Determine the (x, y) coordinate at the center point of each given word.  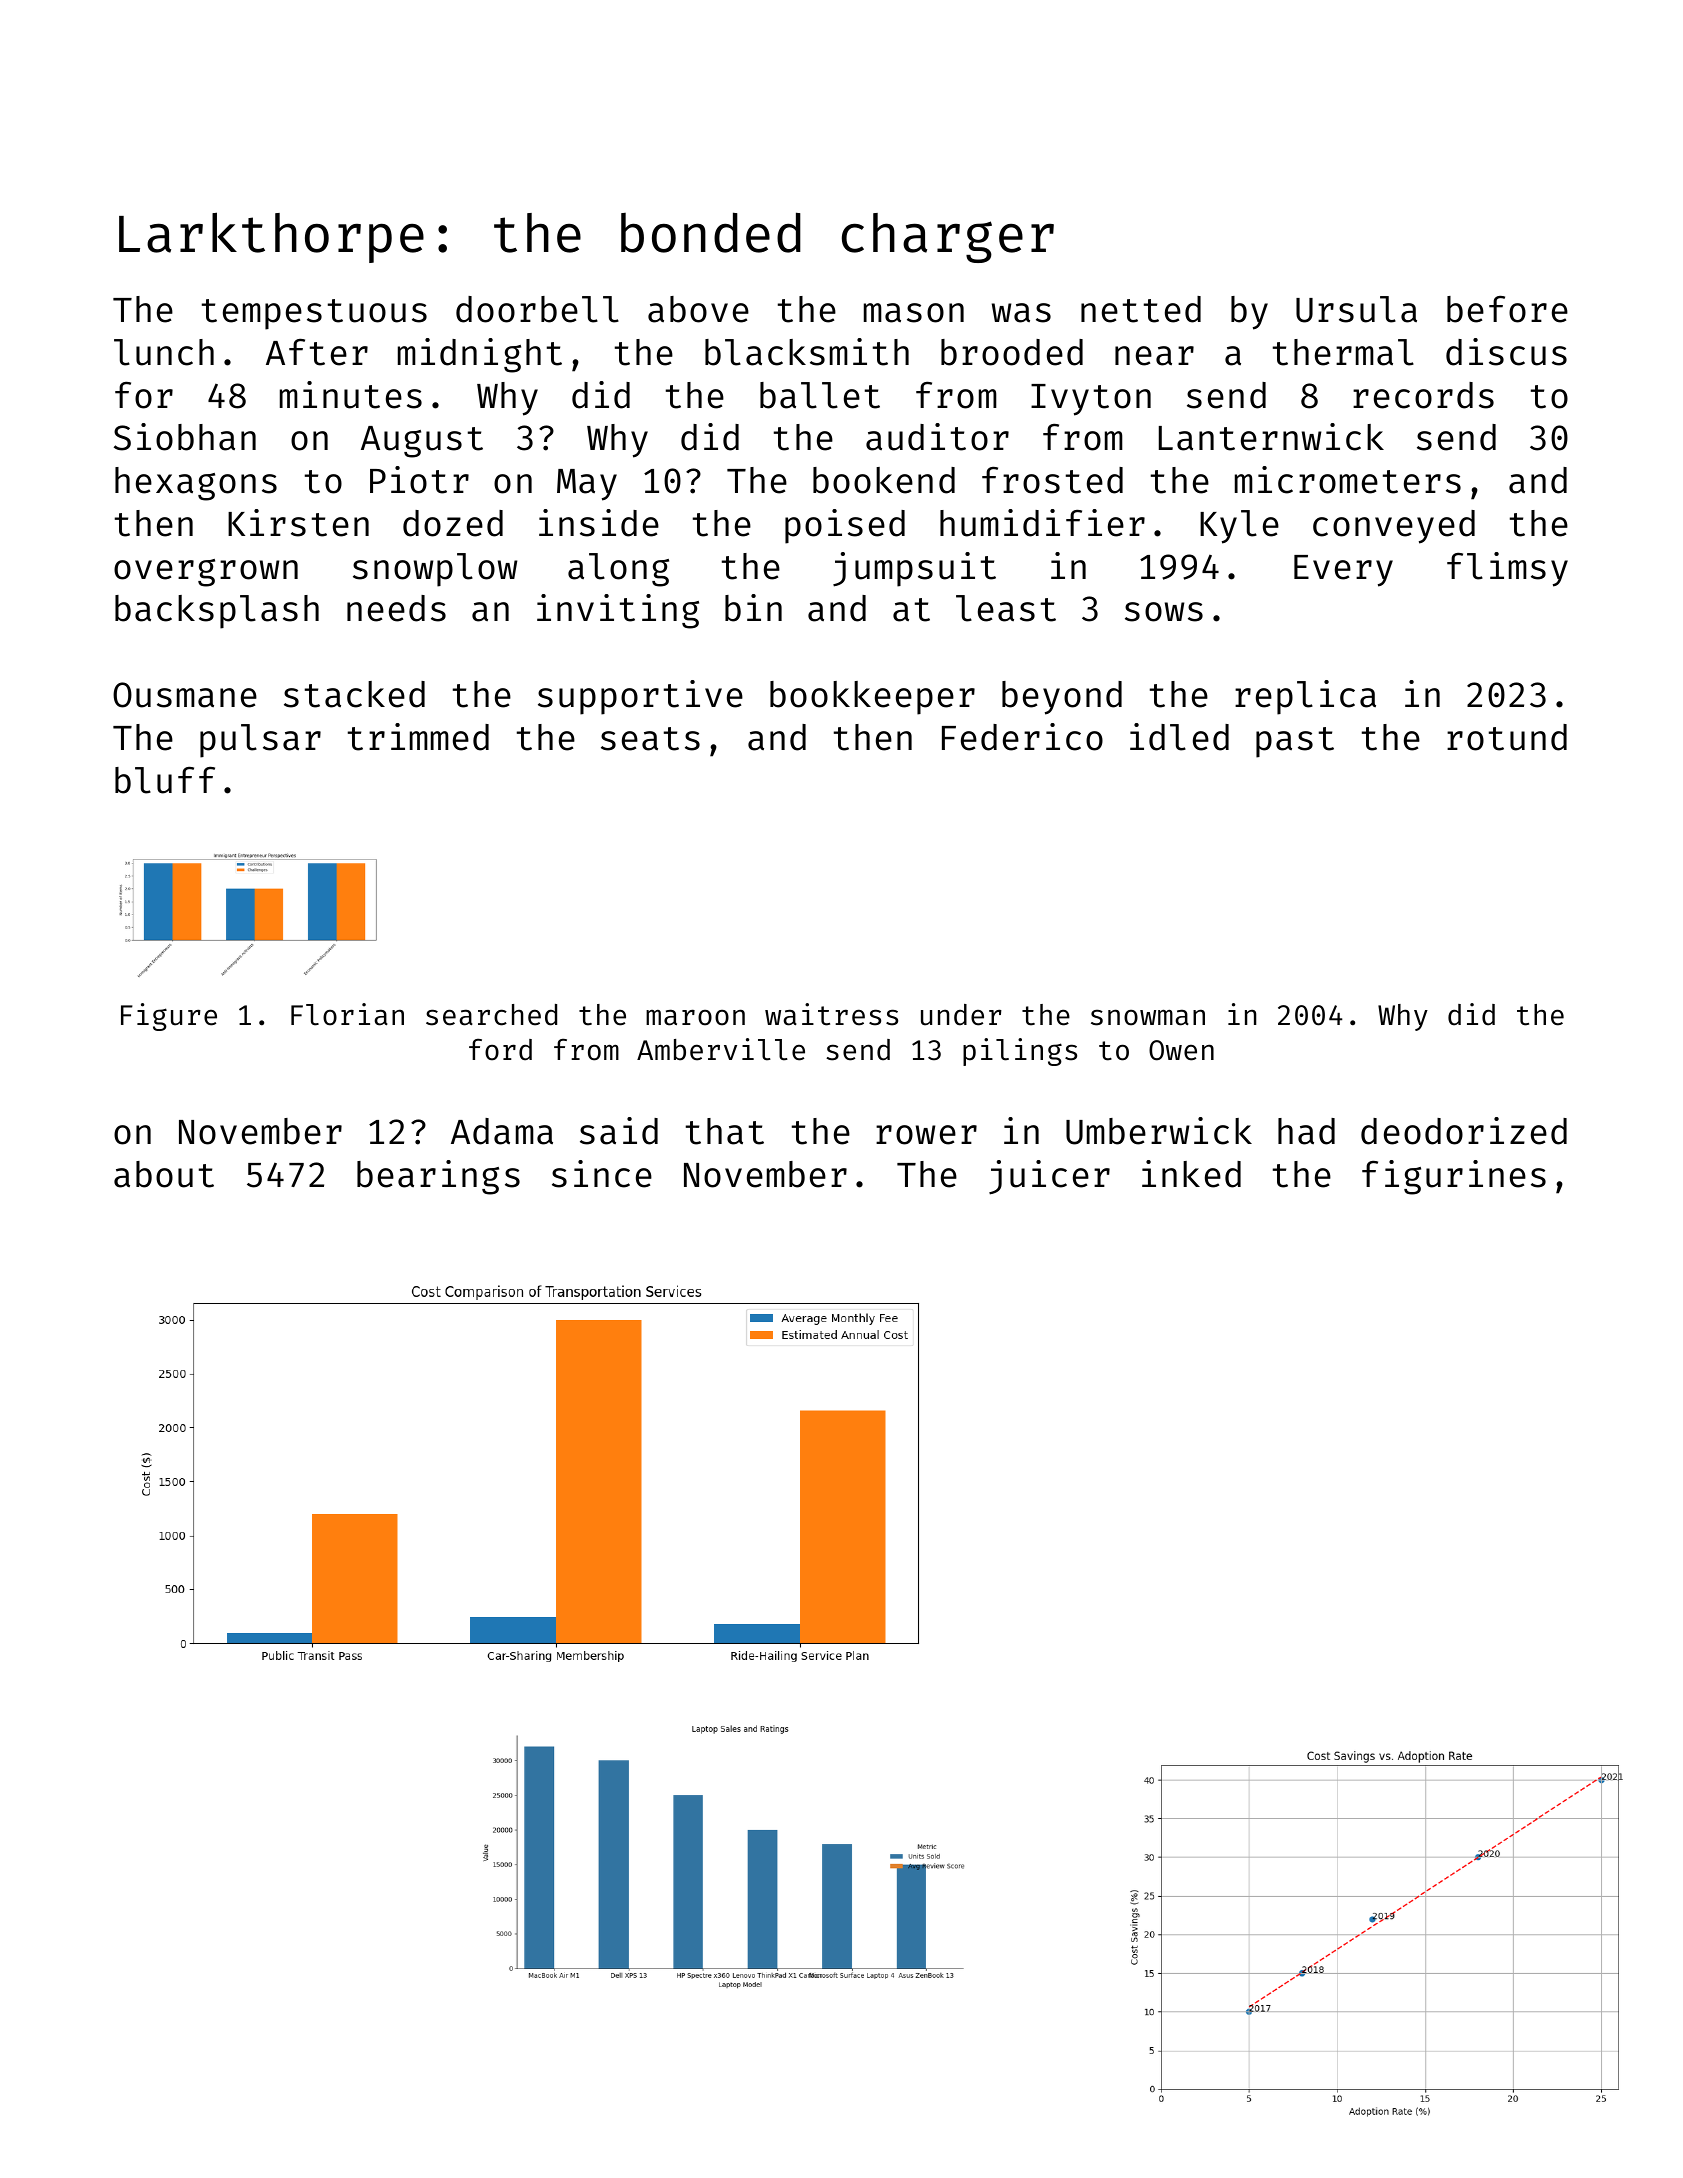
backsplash (217, 612)
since (602, 1174)
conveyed (1394, 527)
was (1021, 313)
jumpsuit (914, 569)
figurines (1454, 1177)
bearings (438, 1177)
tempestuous (314, 314)
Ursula (1356, 309)
